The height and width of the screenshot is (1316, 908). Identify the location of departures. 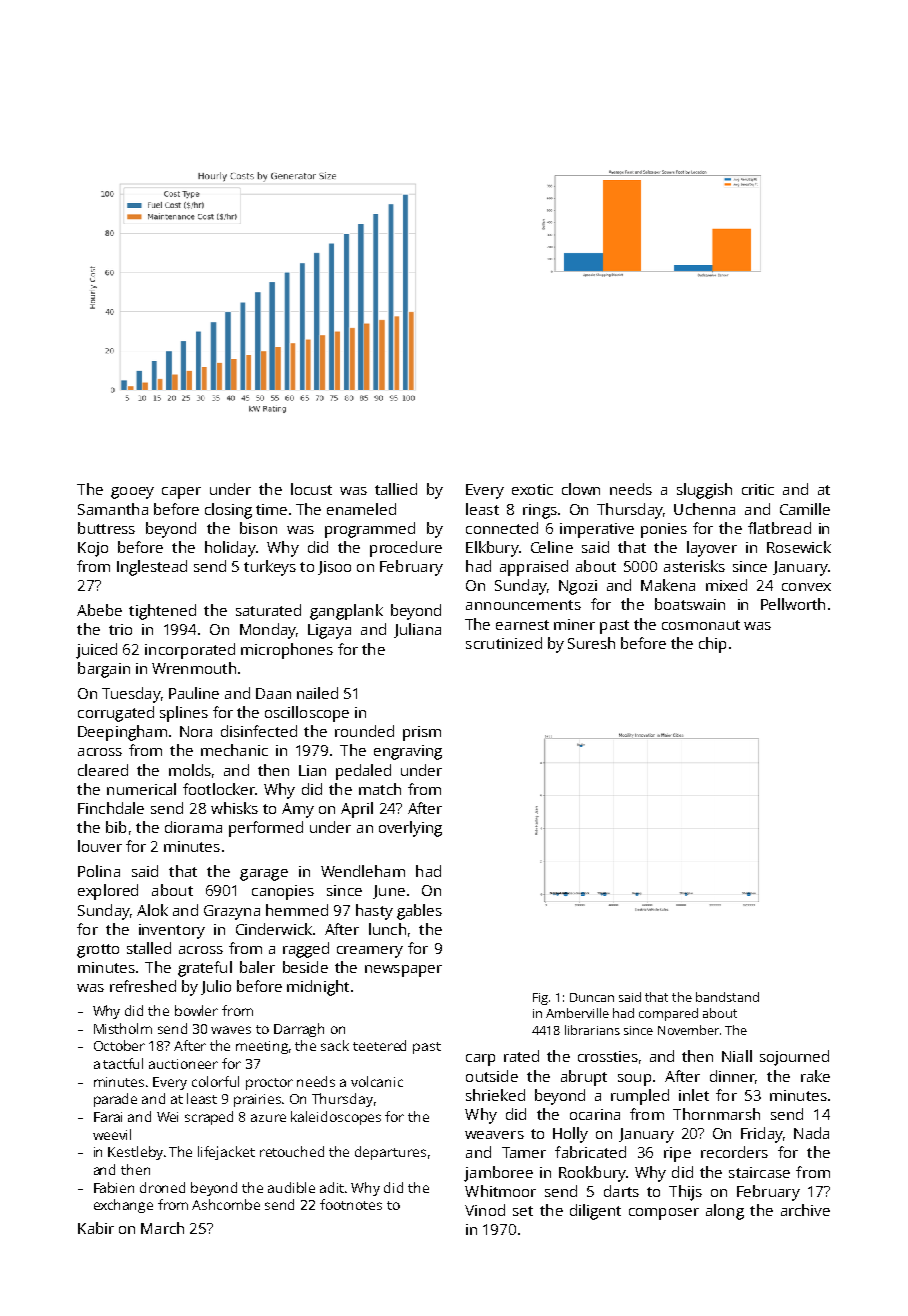
(390, 1153).
